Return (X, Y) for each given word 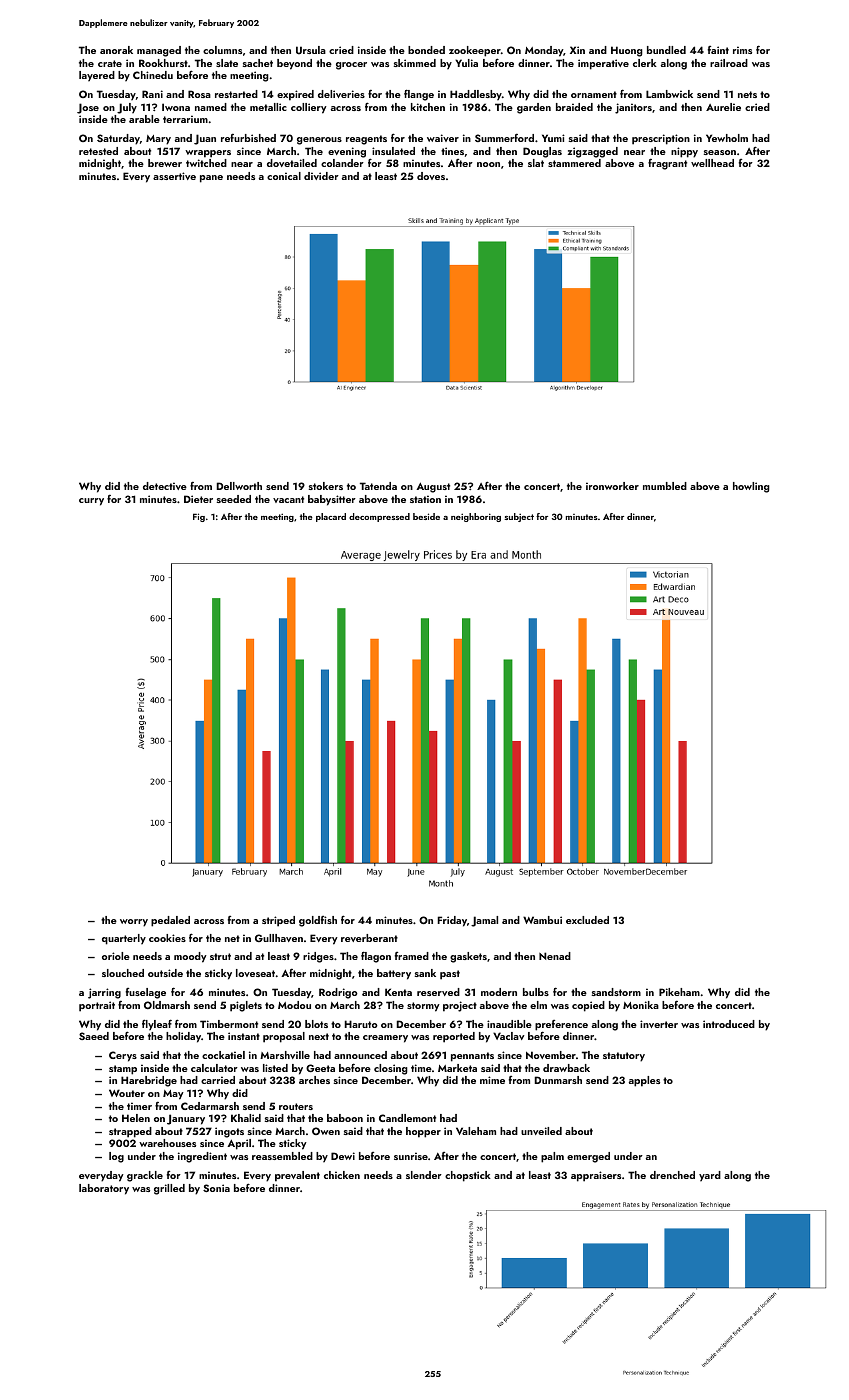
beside (426, 516)
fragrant (667, 164)
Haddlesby (476, 95)
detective (165, 486)
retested (98, 151)
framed (412, 956)
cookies (167, 938)
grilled (169, 1189)
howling (751, 487)
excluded (587, 920)
